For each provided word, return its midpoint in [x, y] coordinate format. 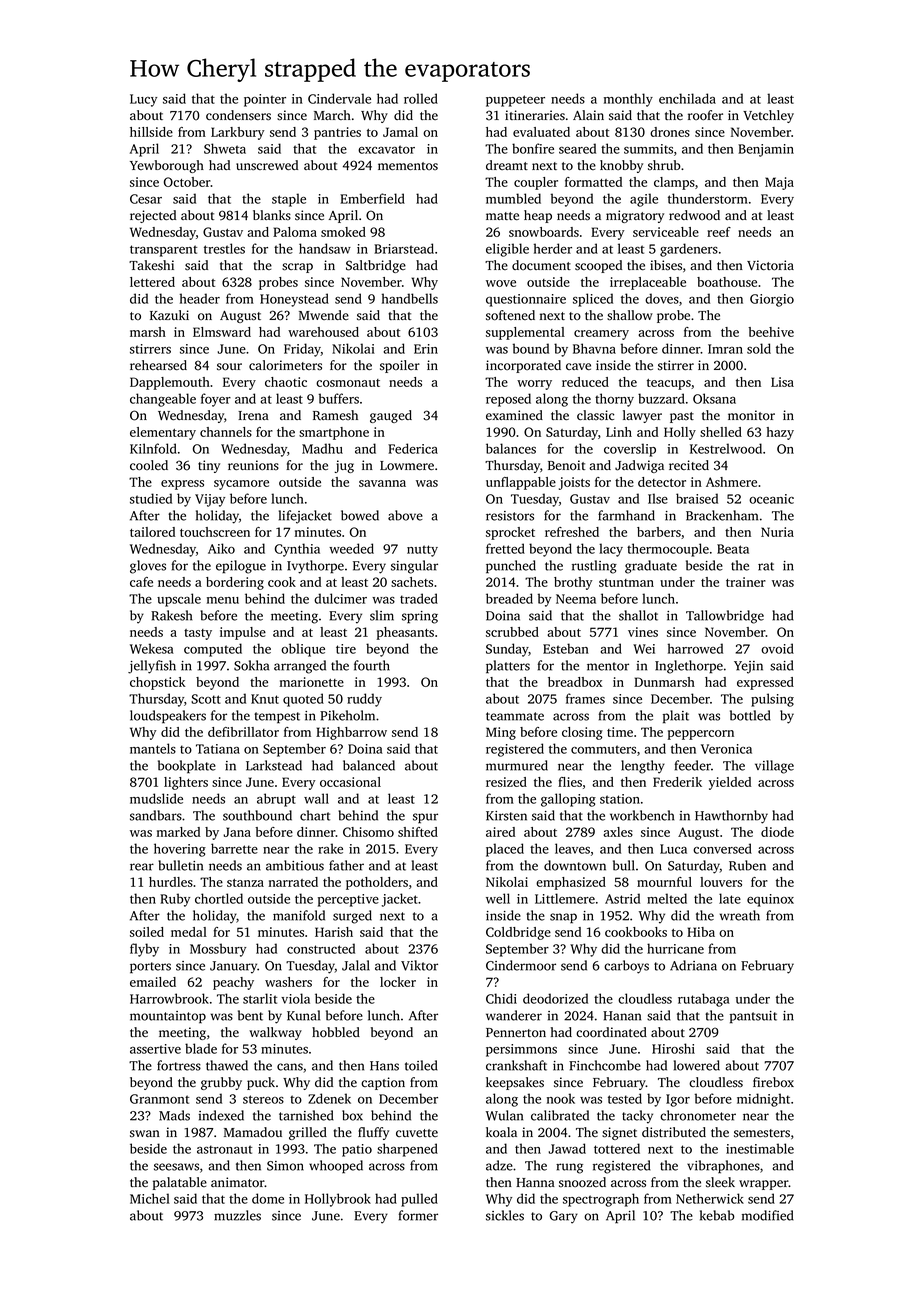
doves [662, 298]
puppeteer [515, 101]
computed [213, 650]
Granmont [159, 1099]
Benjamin [766, 150]
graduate [651, 567]
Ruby [175, 900]
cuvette [417, 1133]
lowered [697, 1065]
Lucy [143, 100]
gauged [391, 416]
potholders [377, 883]
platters [508, 667]
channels [226, 432]
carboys [626, 967]
